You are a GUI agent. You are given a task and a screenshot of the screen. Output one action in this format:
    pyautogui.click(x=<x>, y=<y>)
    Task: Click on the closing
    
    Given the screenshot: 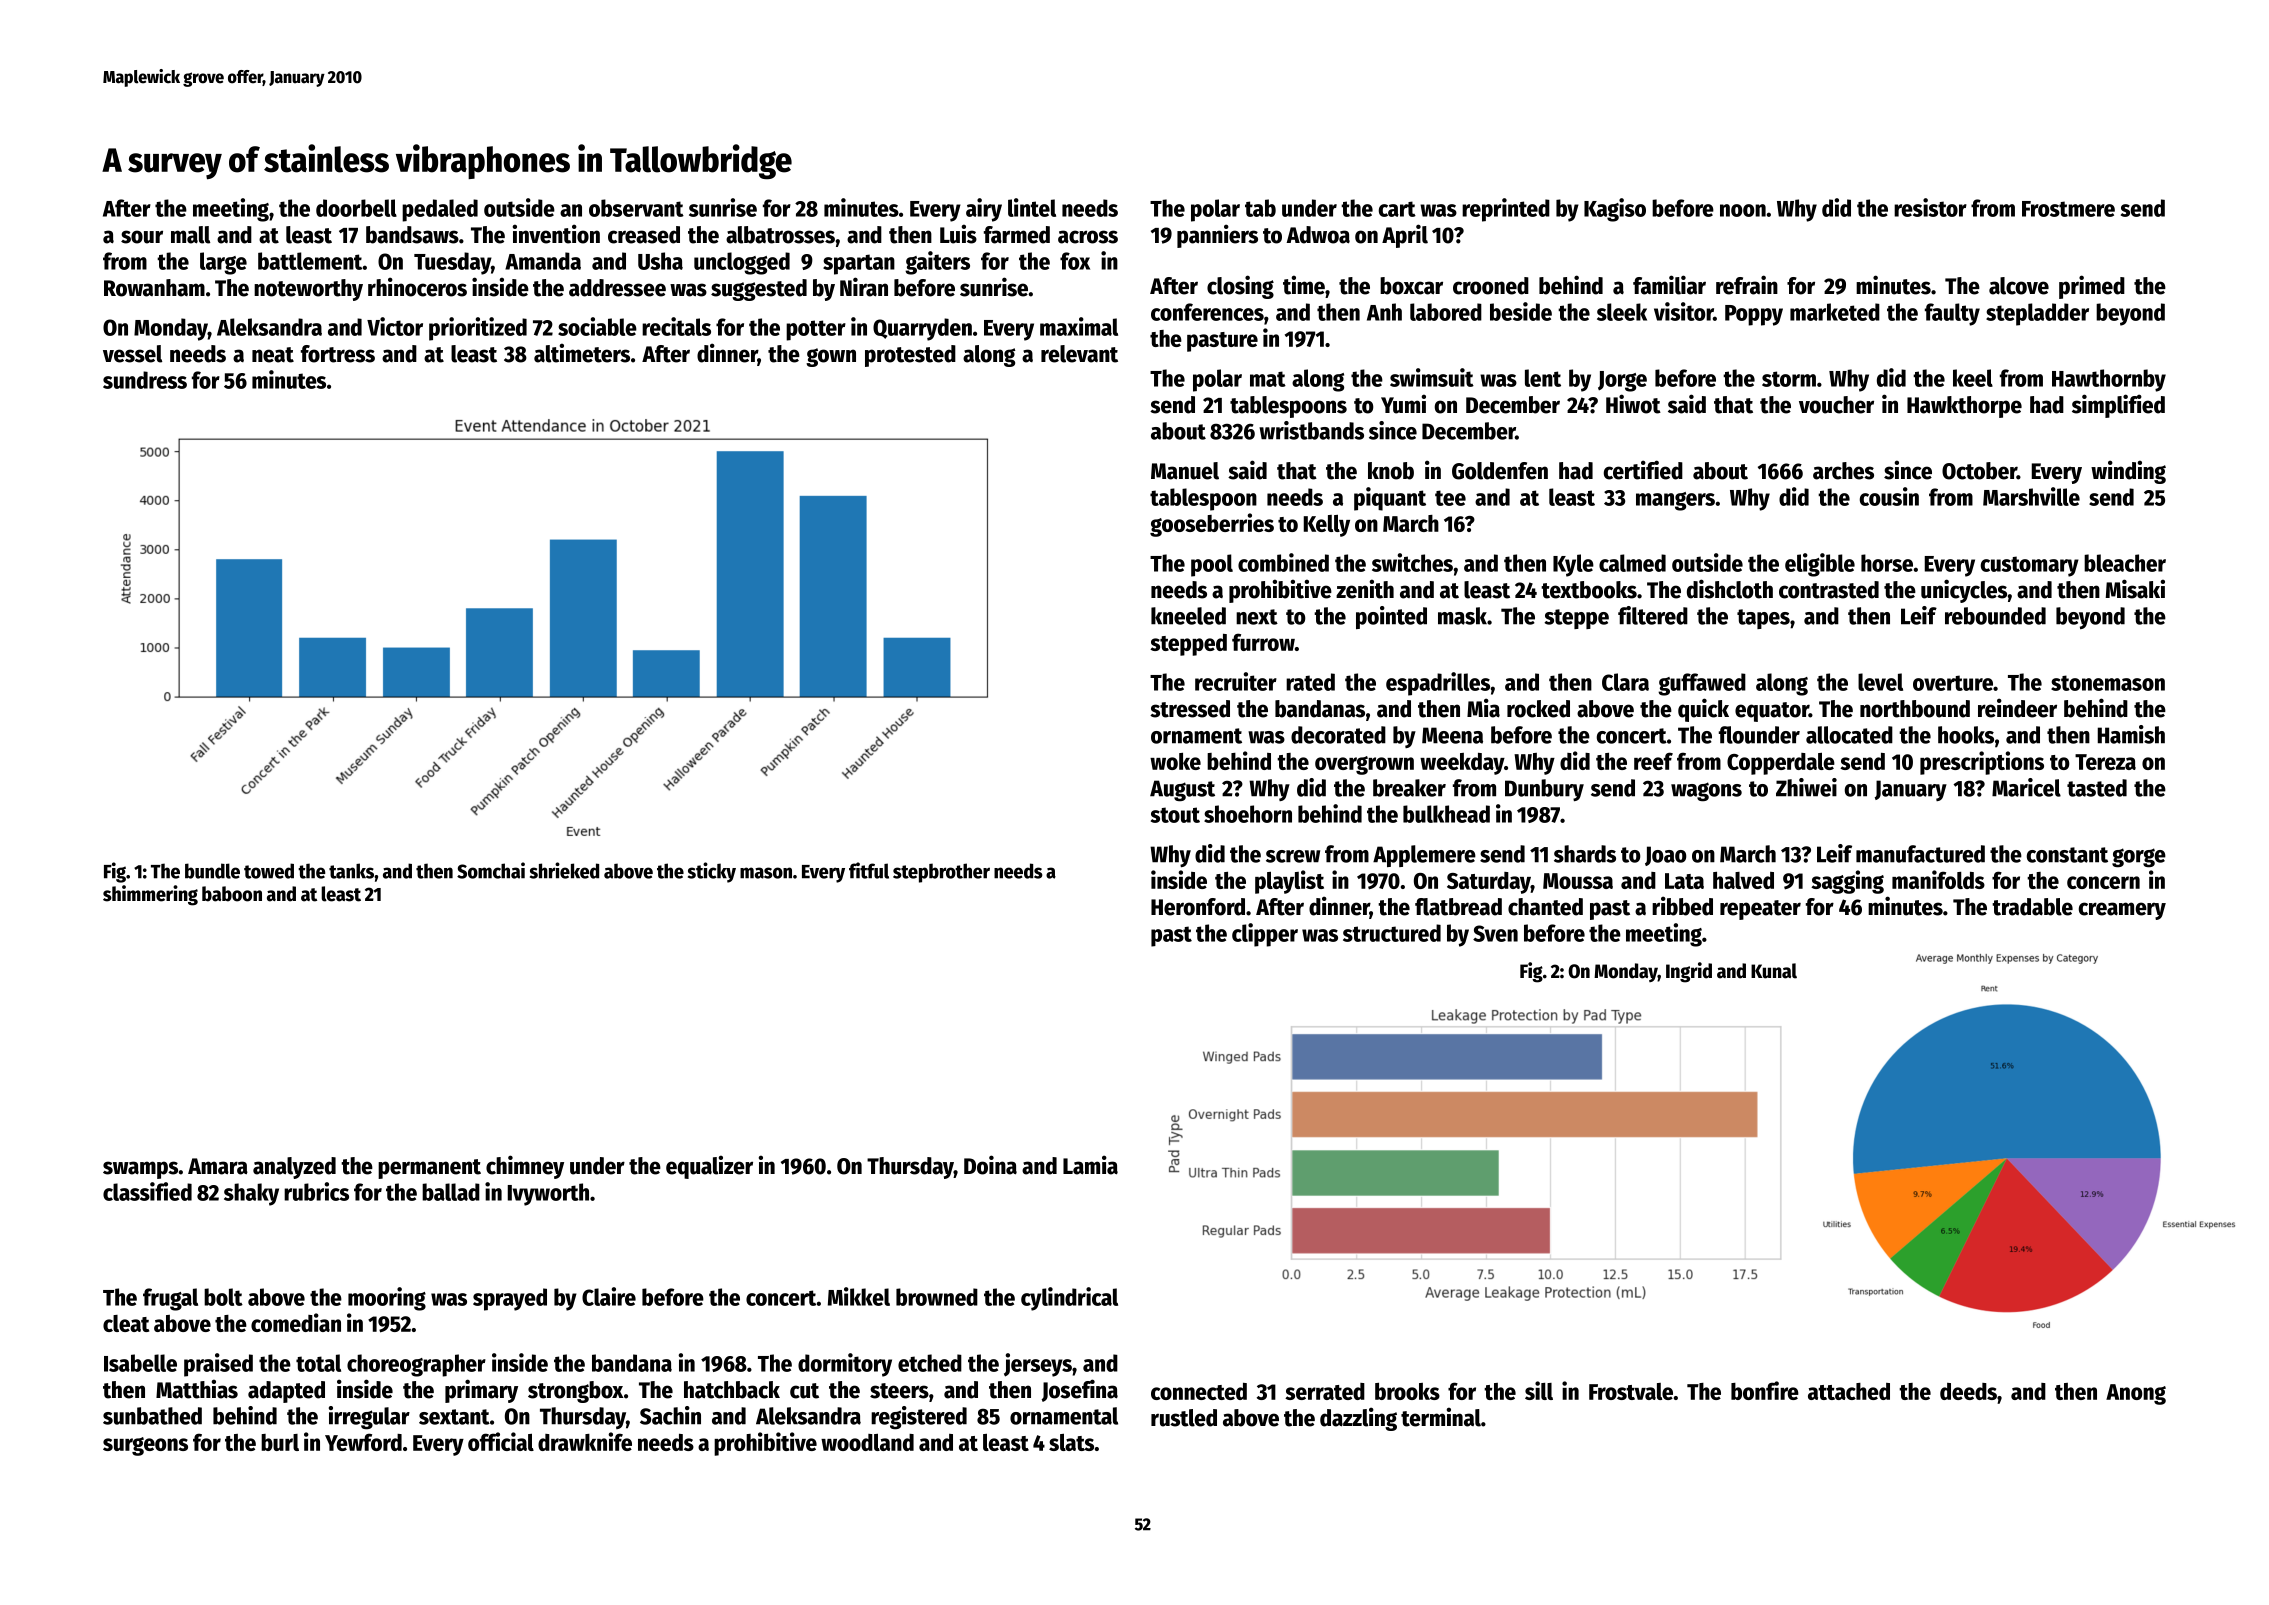 What is the action you would take?
    pyautogui.click(x=1240, y=287)
